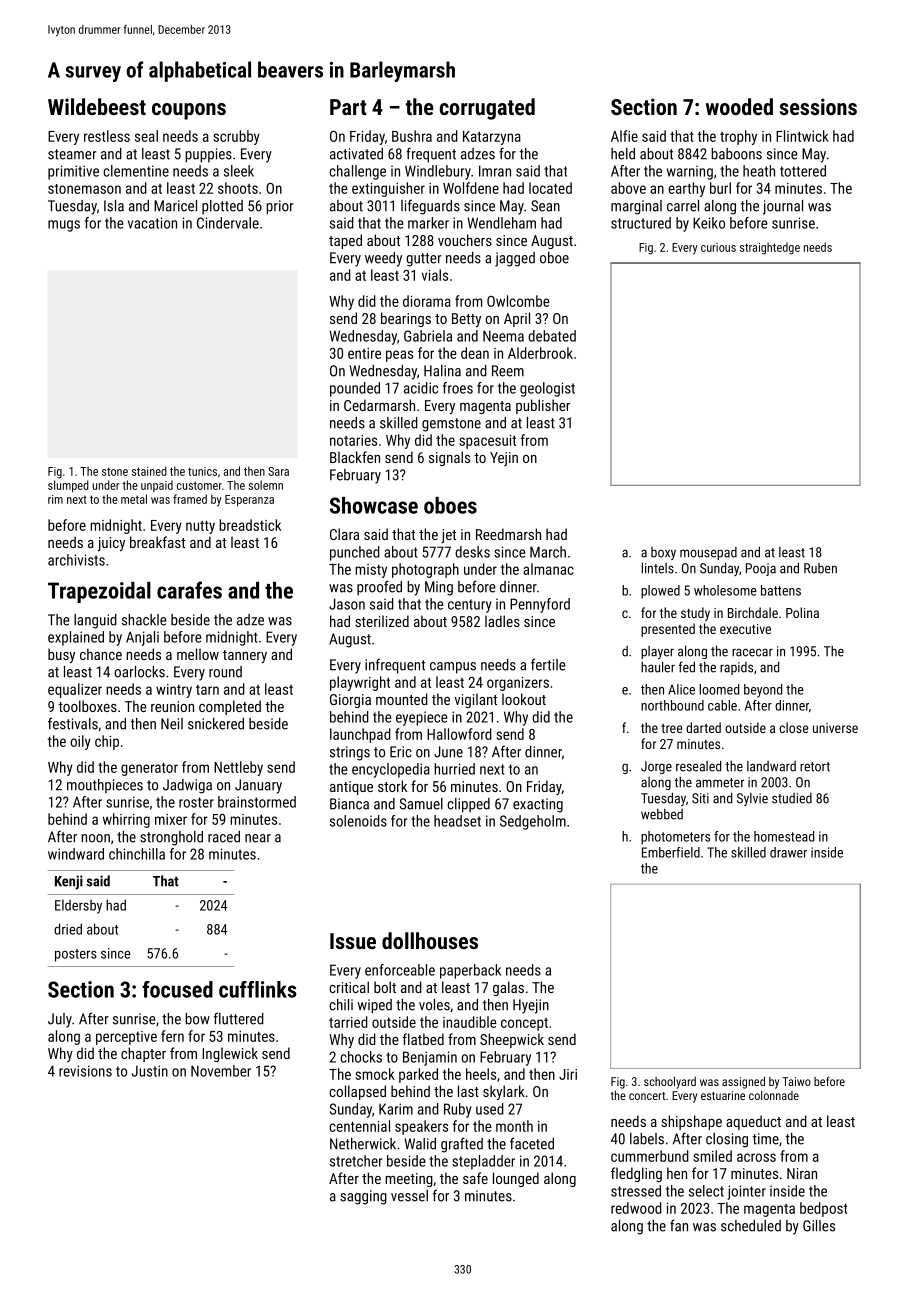 Image resolution: width=908 pixels, height=1316 pixels. What do you see at coordinates (739, 106) in the document?
I see `wooded` at bounding box center [739, 106].
